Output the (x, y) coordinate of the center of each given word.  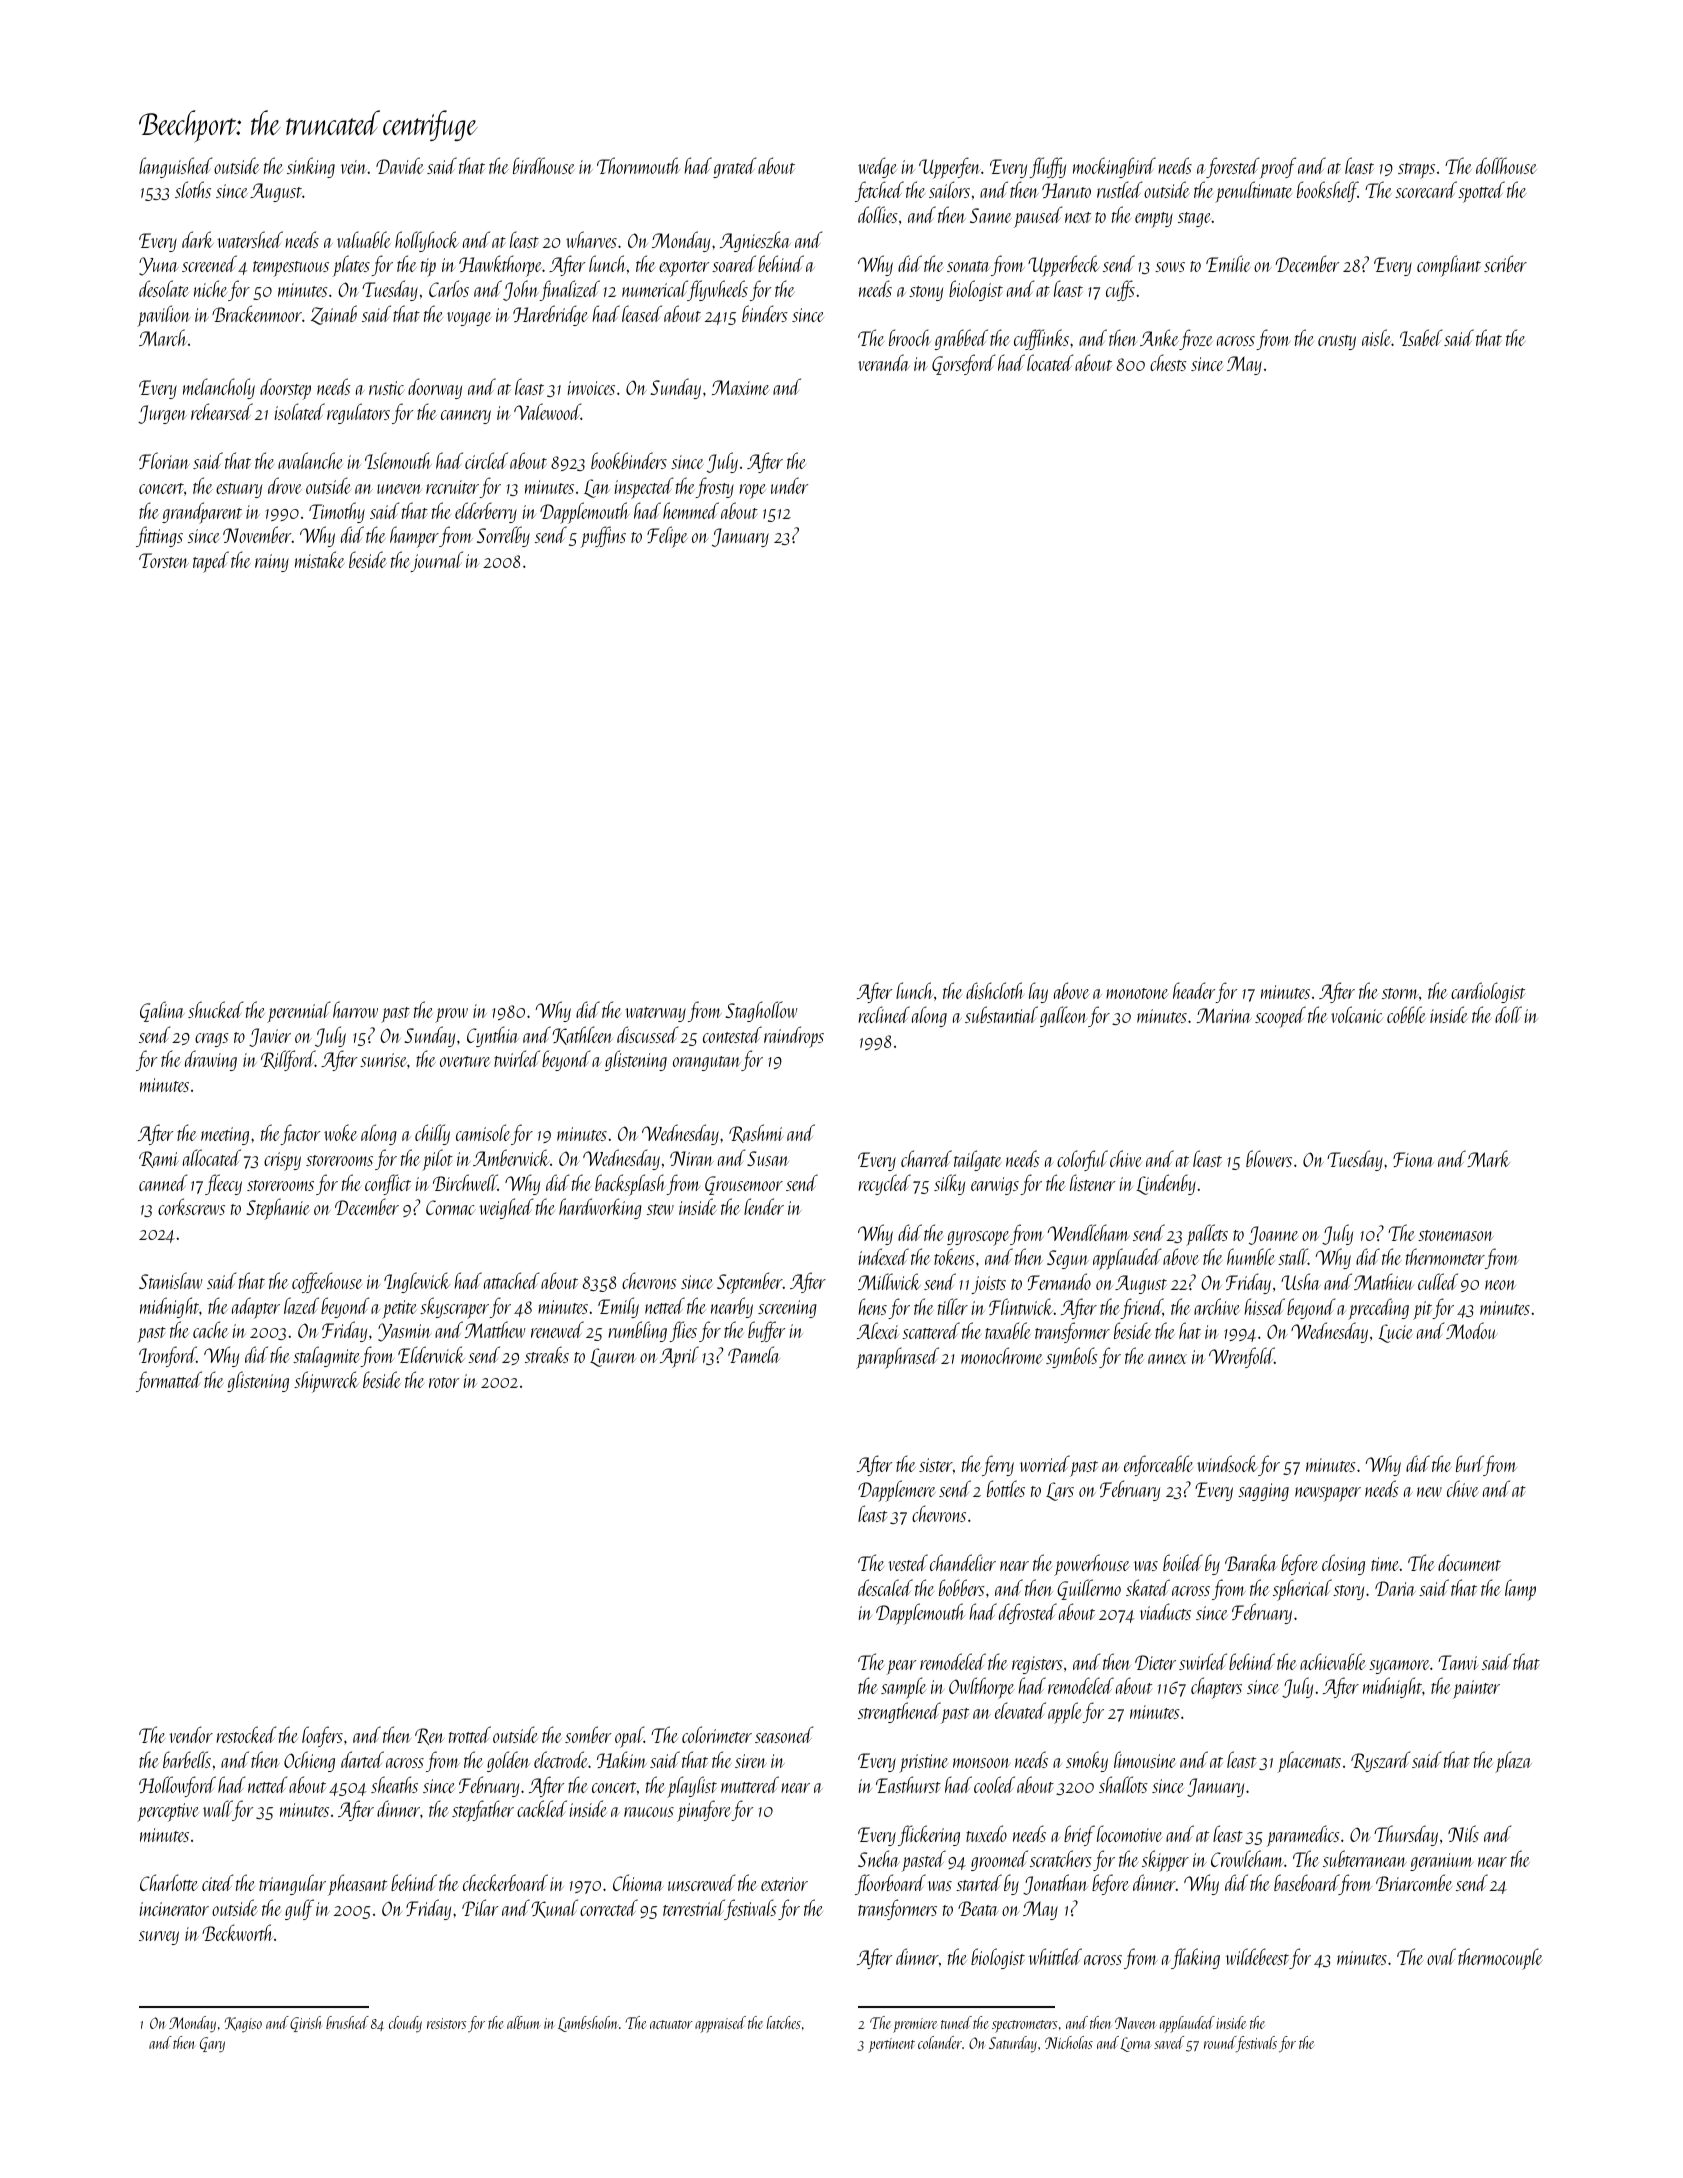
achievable (1333, 1661)
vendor (191, 1734)
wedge (877, 167)
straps (1416, 171)
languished (175, 167)
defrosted (1028, 1613)
